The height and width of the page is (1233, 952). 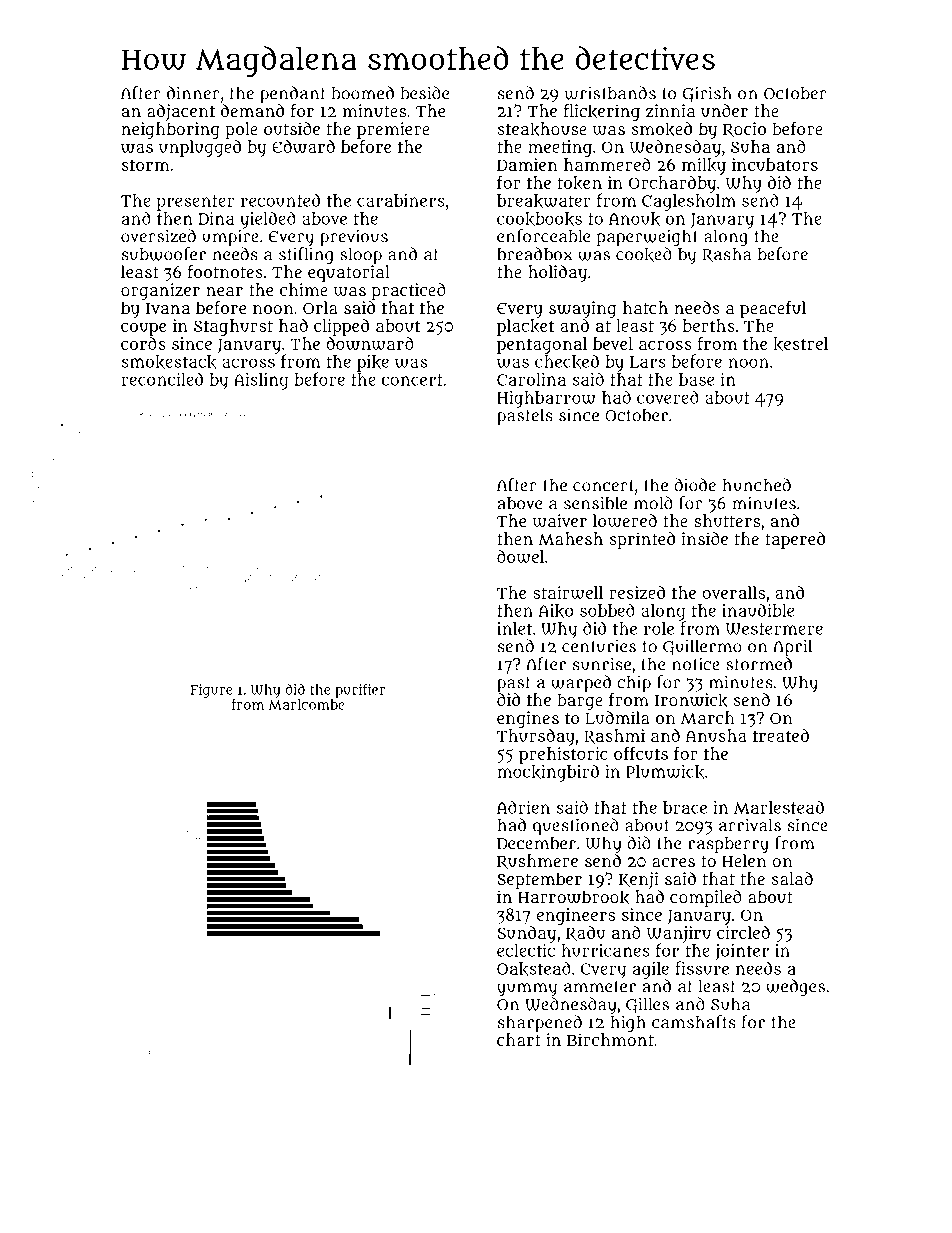 I want to click on covered, so click(x=668, y=397).
